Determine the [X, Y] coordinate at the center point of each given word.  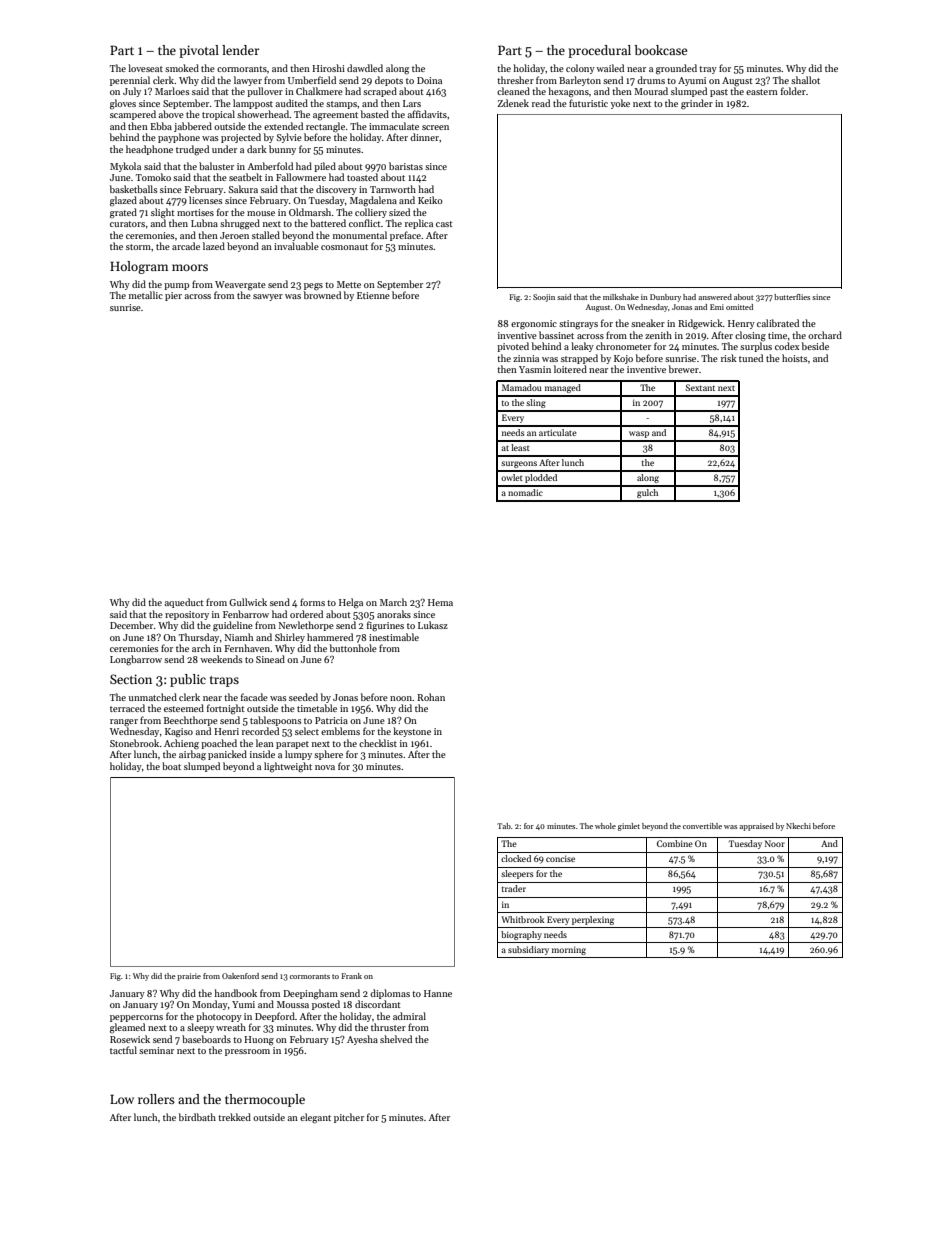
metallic [146, 295]
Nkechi [798, 826]
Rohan [431, 697]
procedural [599, 51]
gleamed [127, 1028]
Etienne [373, 295]
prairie [189, 977]
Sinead [270, 659]
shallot [805, 80]
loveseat [145, 68]
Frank [351, 976]
